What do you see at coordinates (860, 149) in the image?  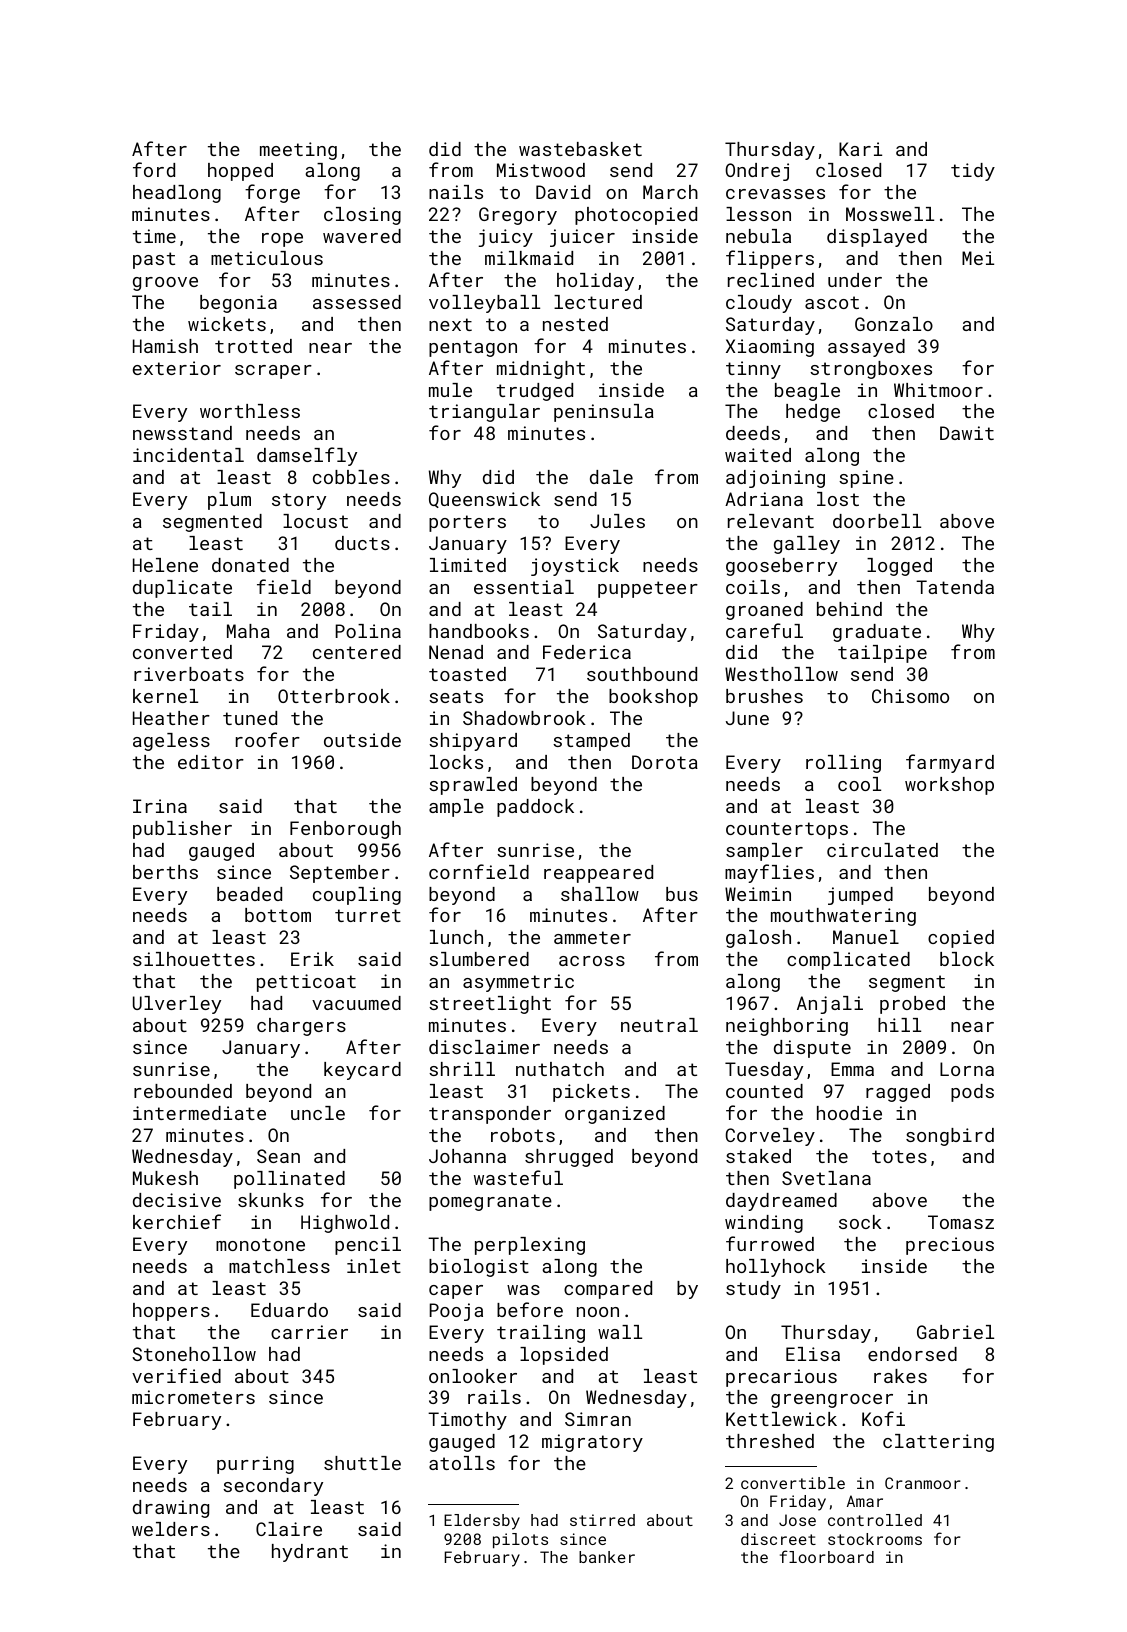 I see `Kari` at bounding box center [860, 149].
